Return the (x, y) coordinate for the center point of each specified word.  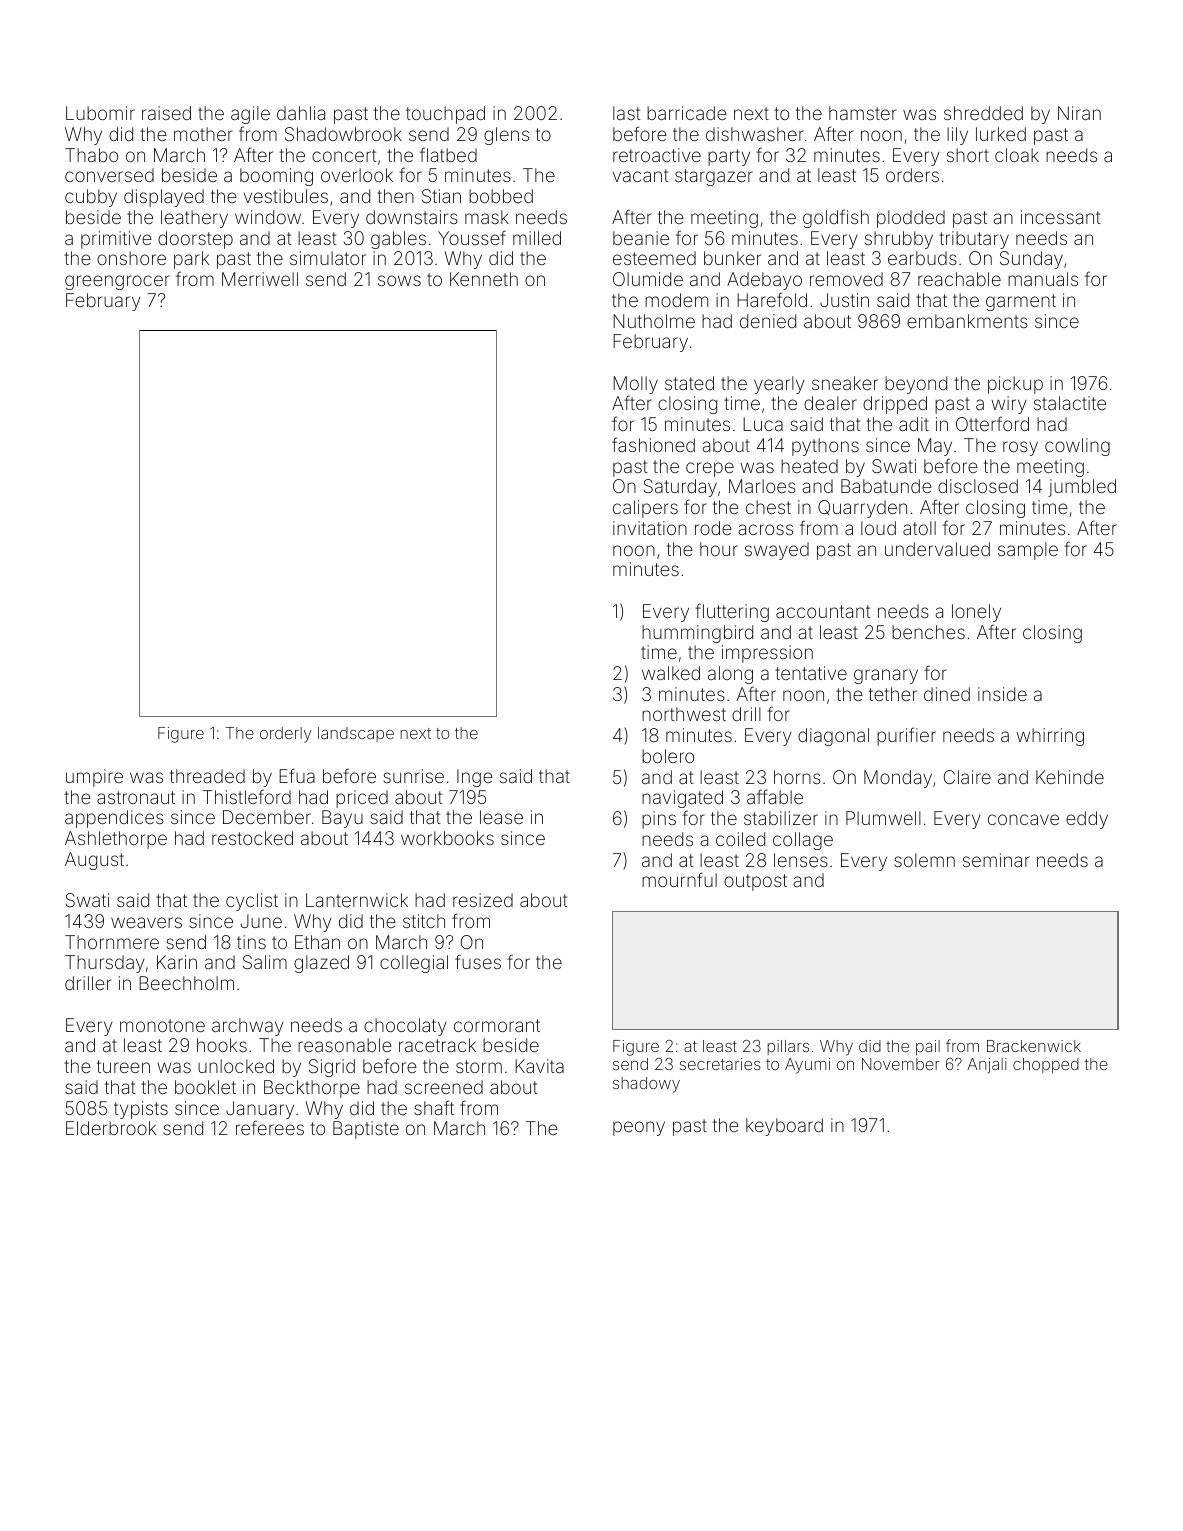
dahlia (301, 113)
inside (1002, 694)
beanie (641, 238)
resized (483, 900)
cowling (1077, 447)
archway (248, 1027)
